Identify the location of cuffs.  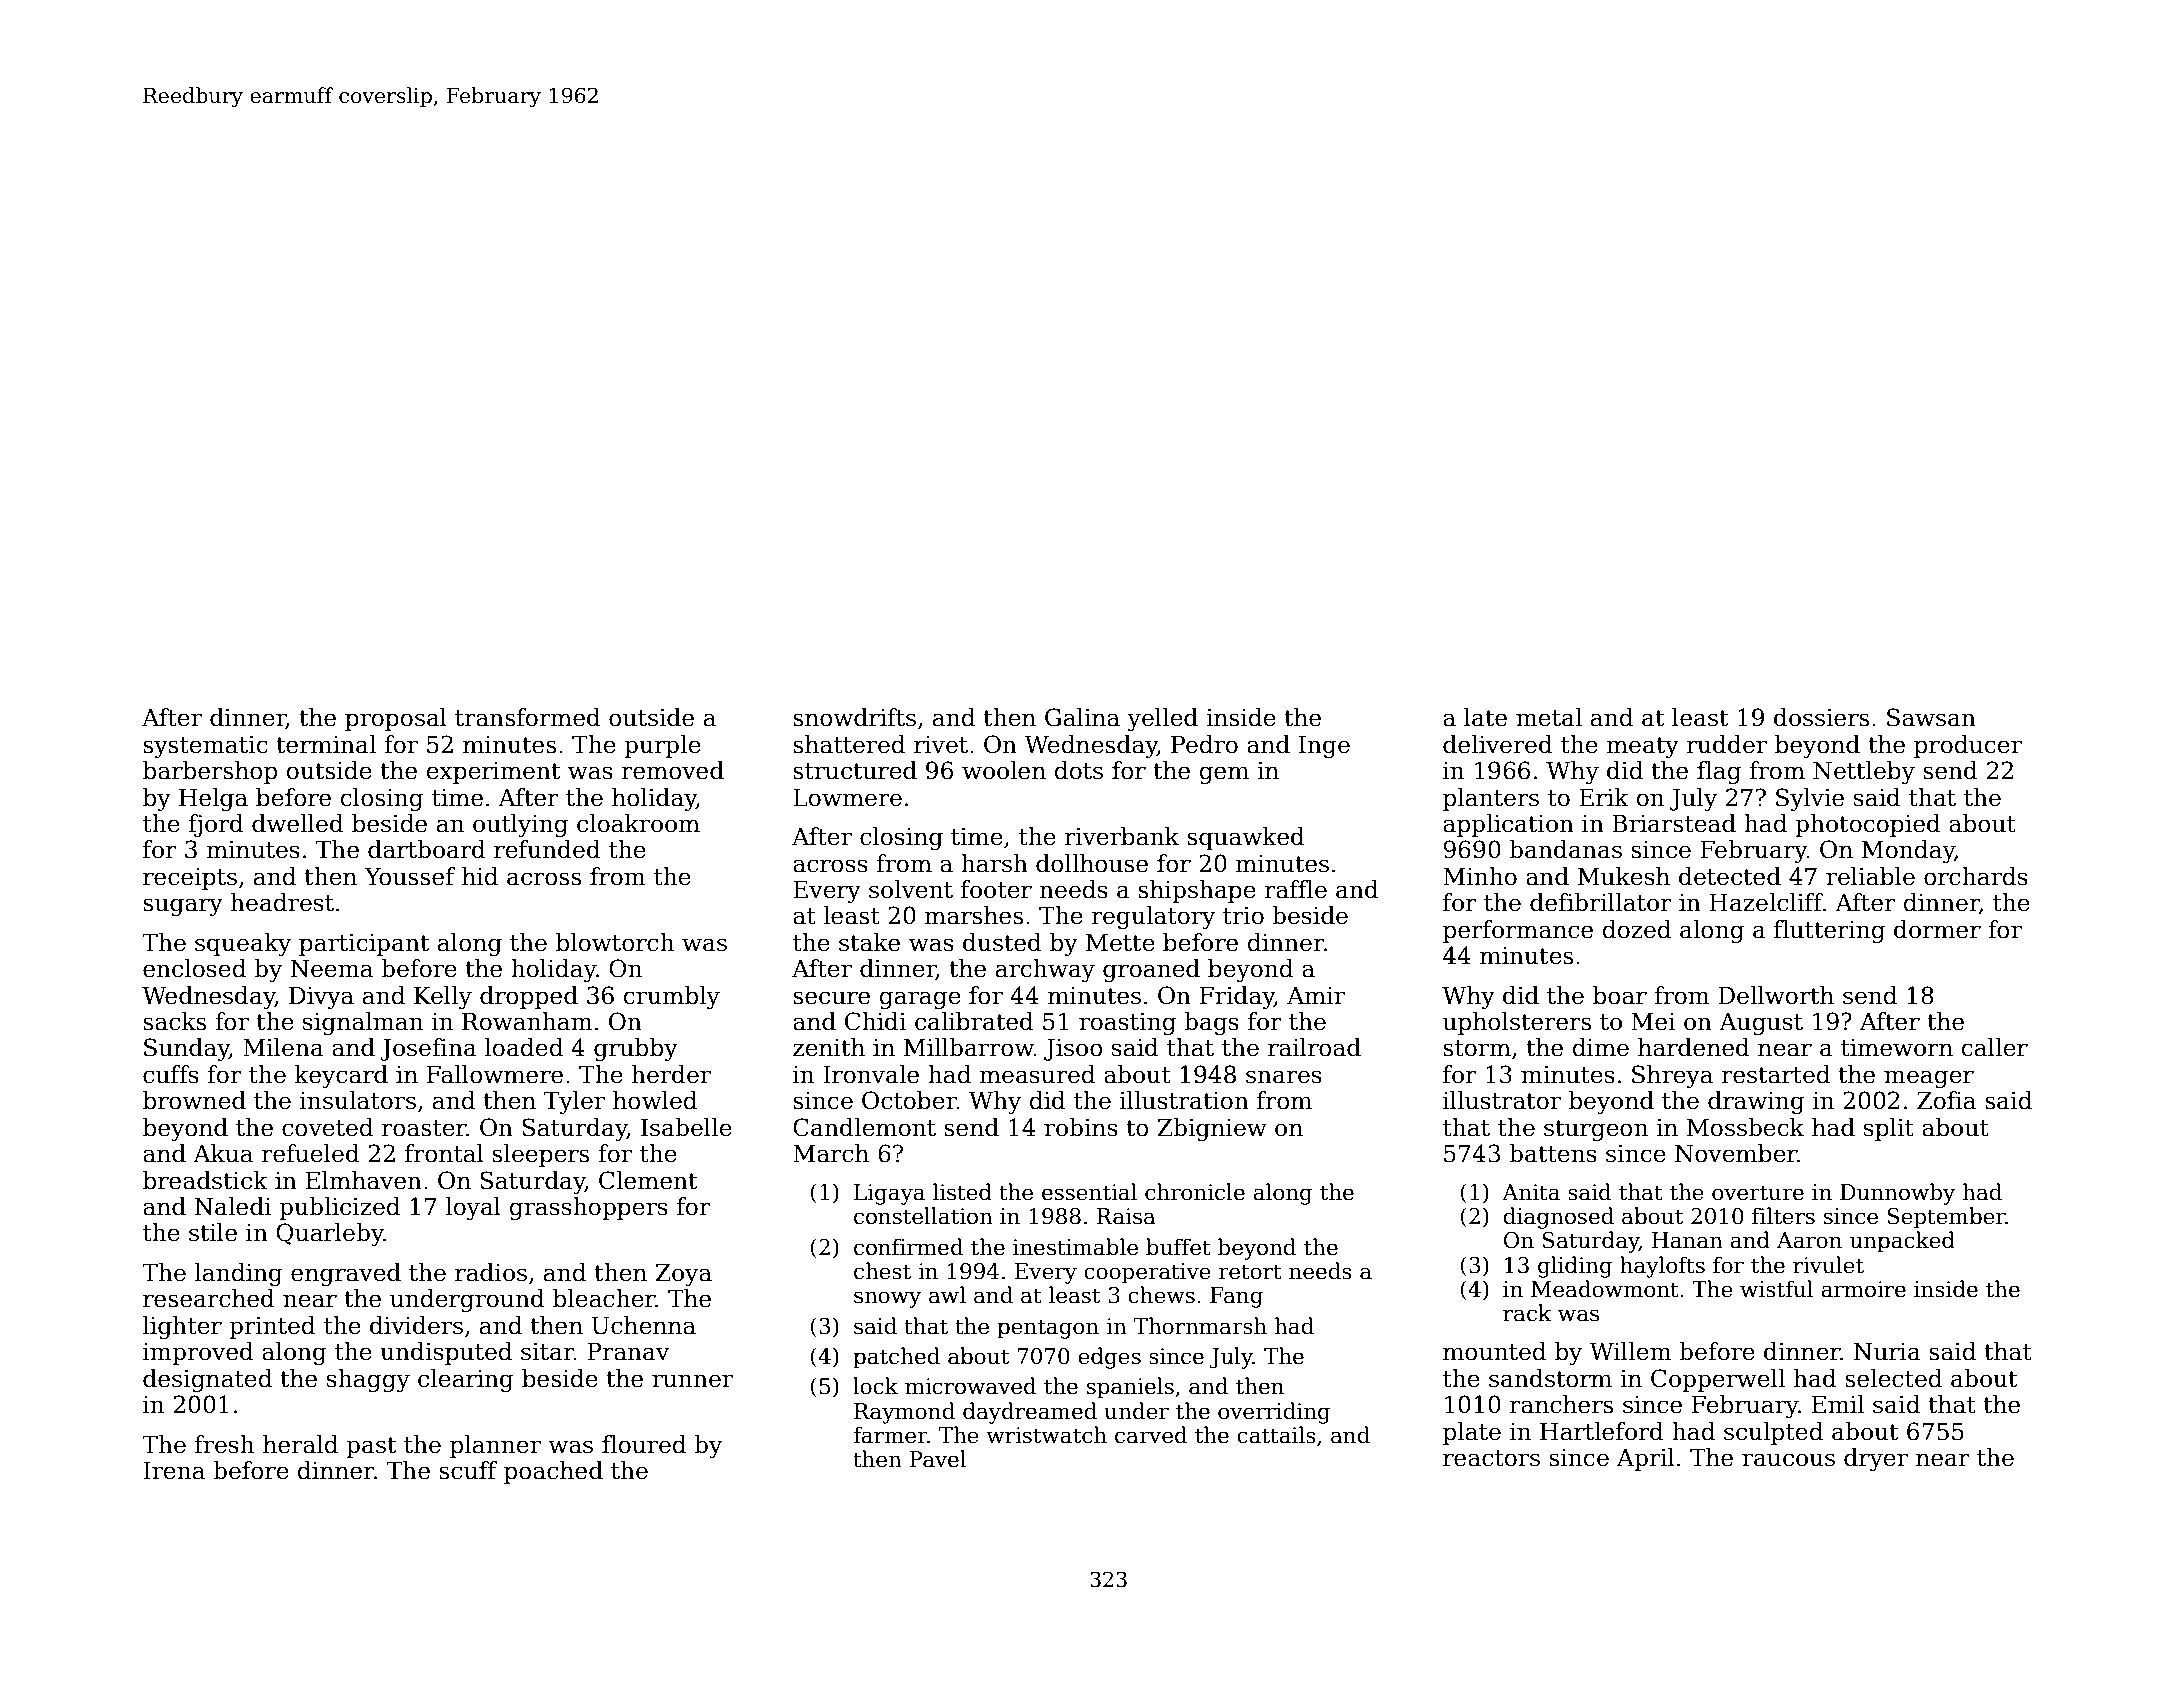
(171, 1074).
